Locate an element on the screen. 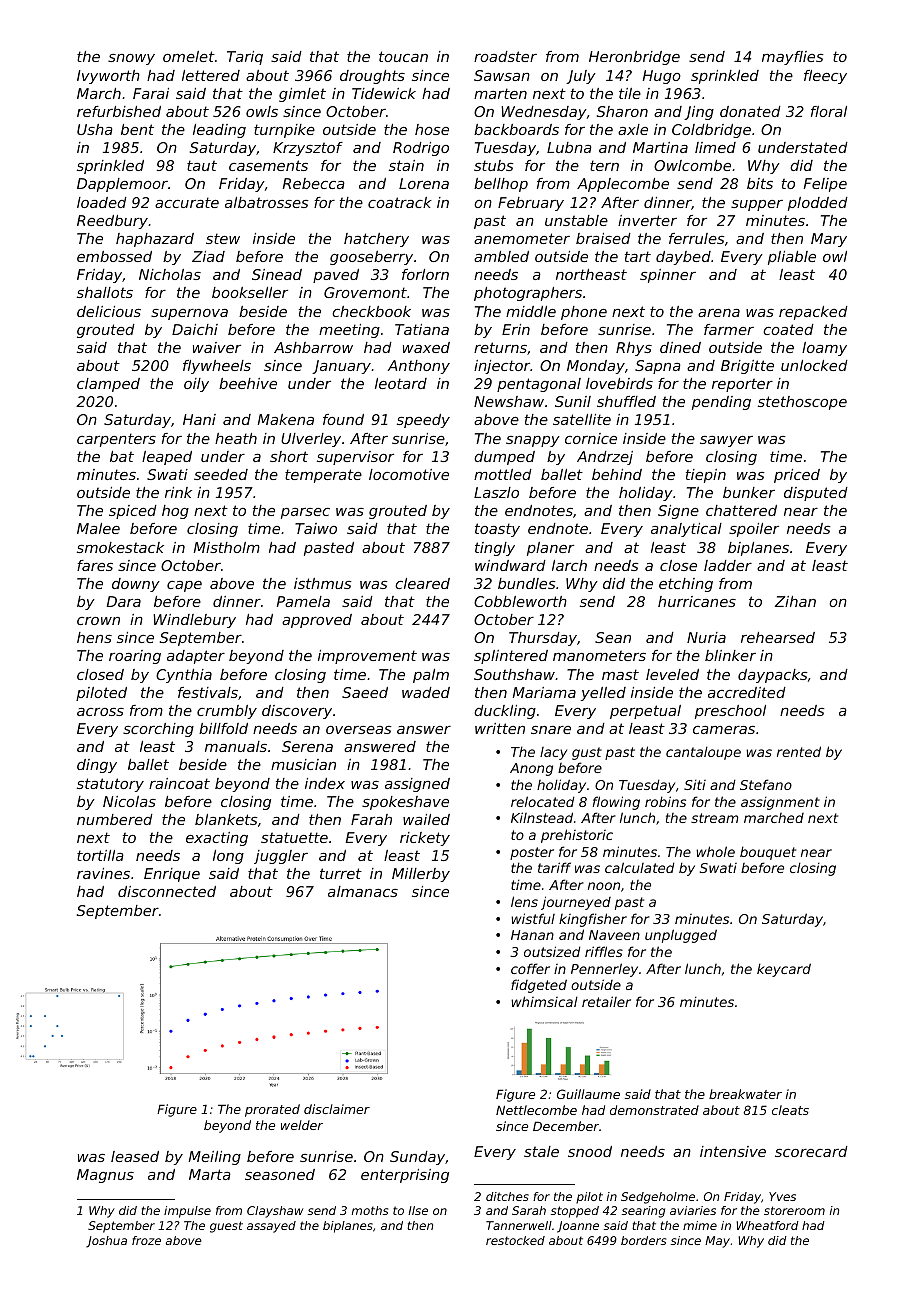  refurbished is located at coordinates (119, 111).
